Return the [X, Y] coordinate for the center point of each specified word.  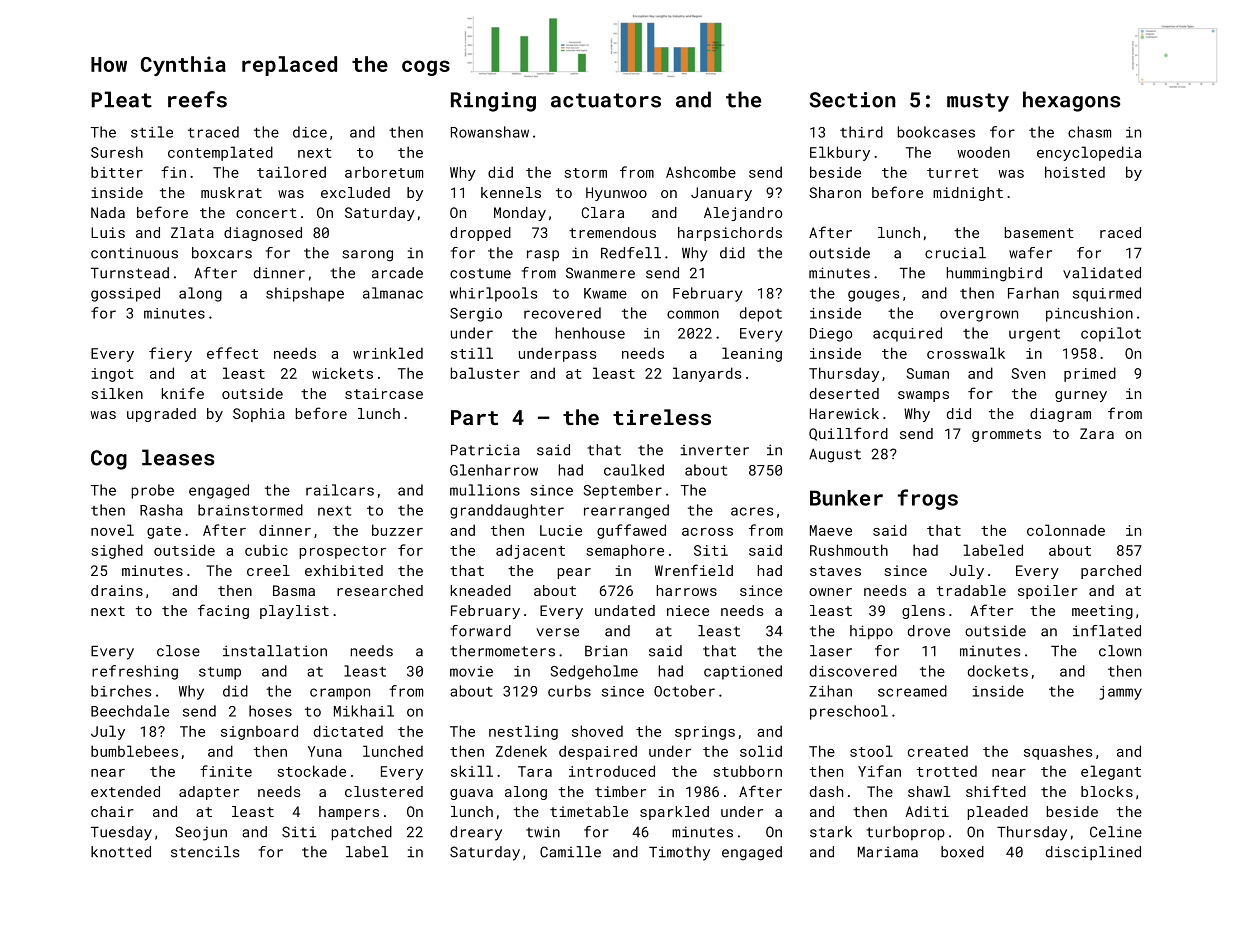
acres [752, 511]
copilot [1111, 334]
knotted [121, 852]
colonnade [1066, 530]
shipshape [305, 294]
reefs [197, 99]
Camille [570, 852]
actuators [606, 100]
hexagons [1071, 101]
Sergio [476, 315]
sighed [117, 551]
